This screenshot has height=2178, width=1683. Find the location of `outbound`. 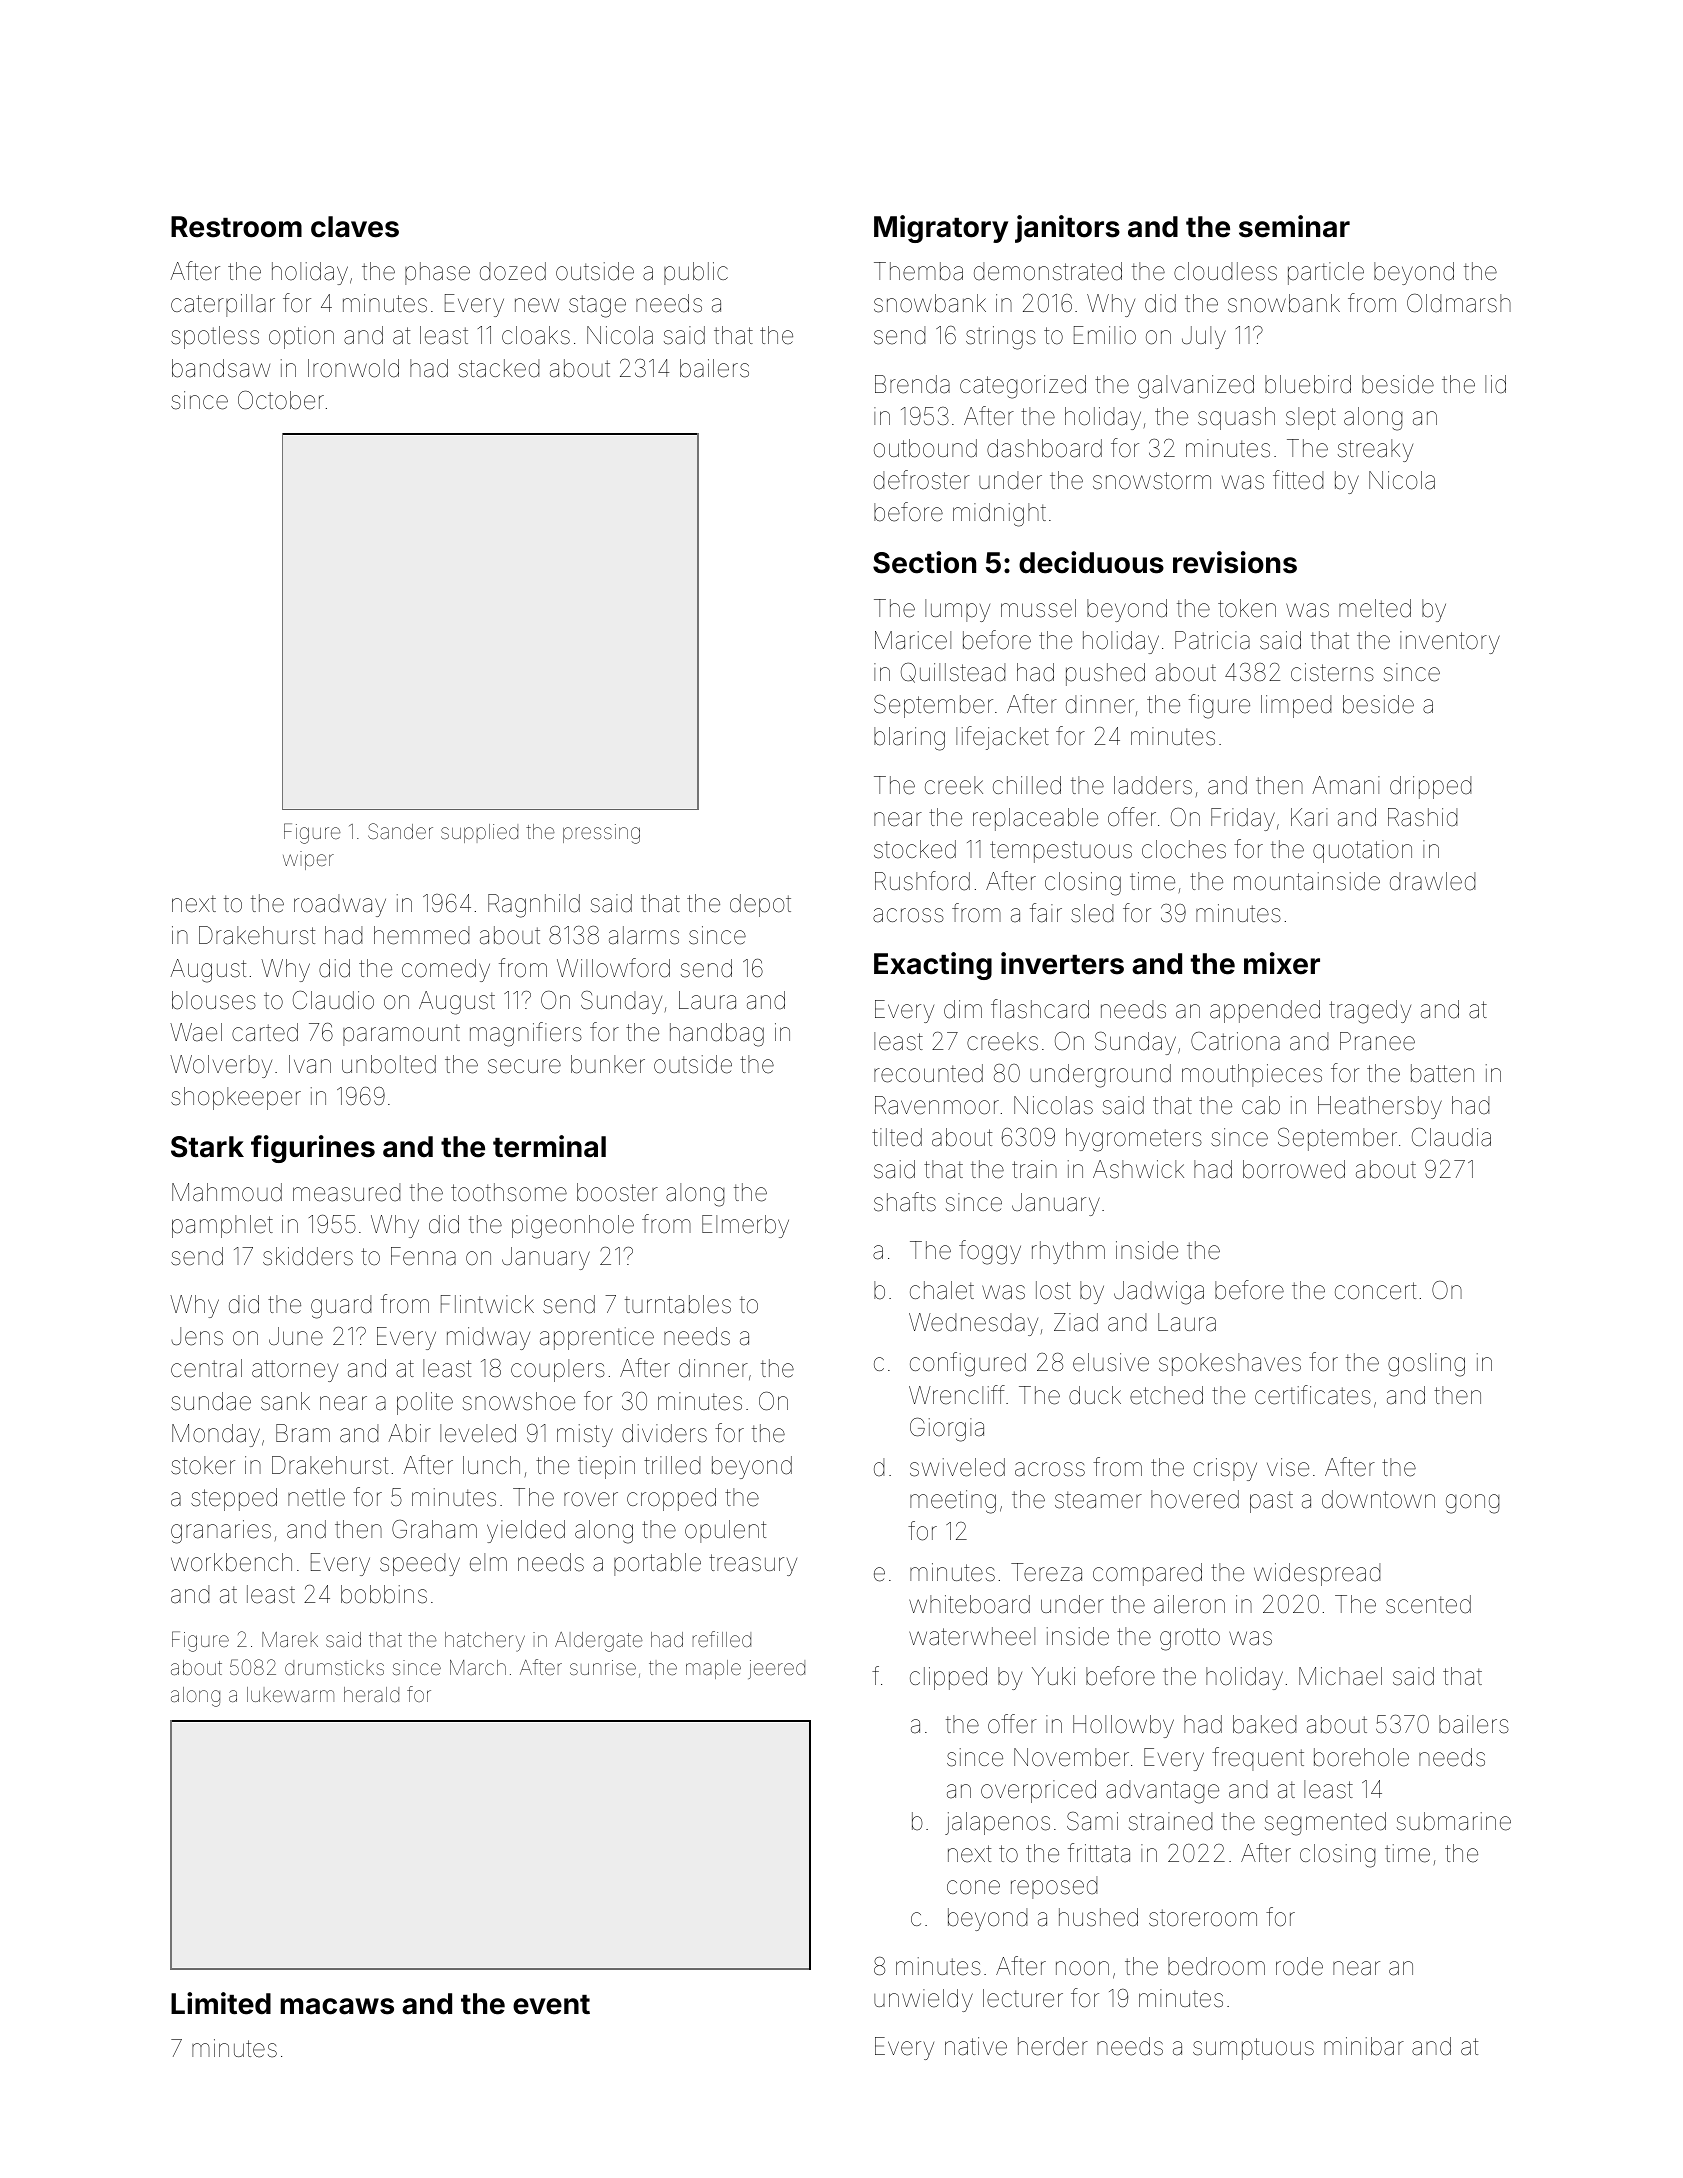

outbound is located at coordinates (925, 448).
